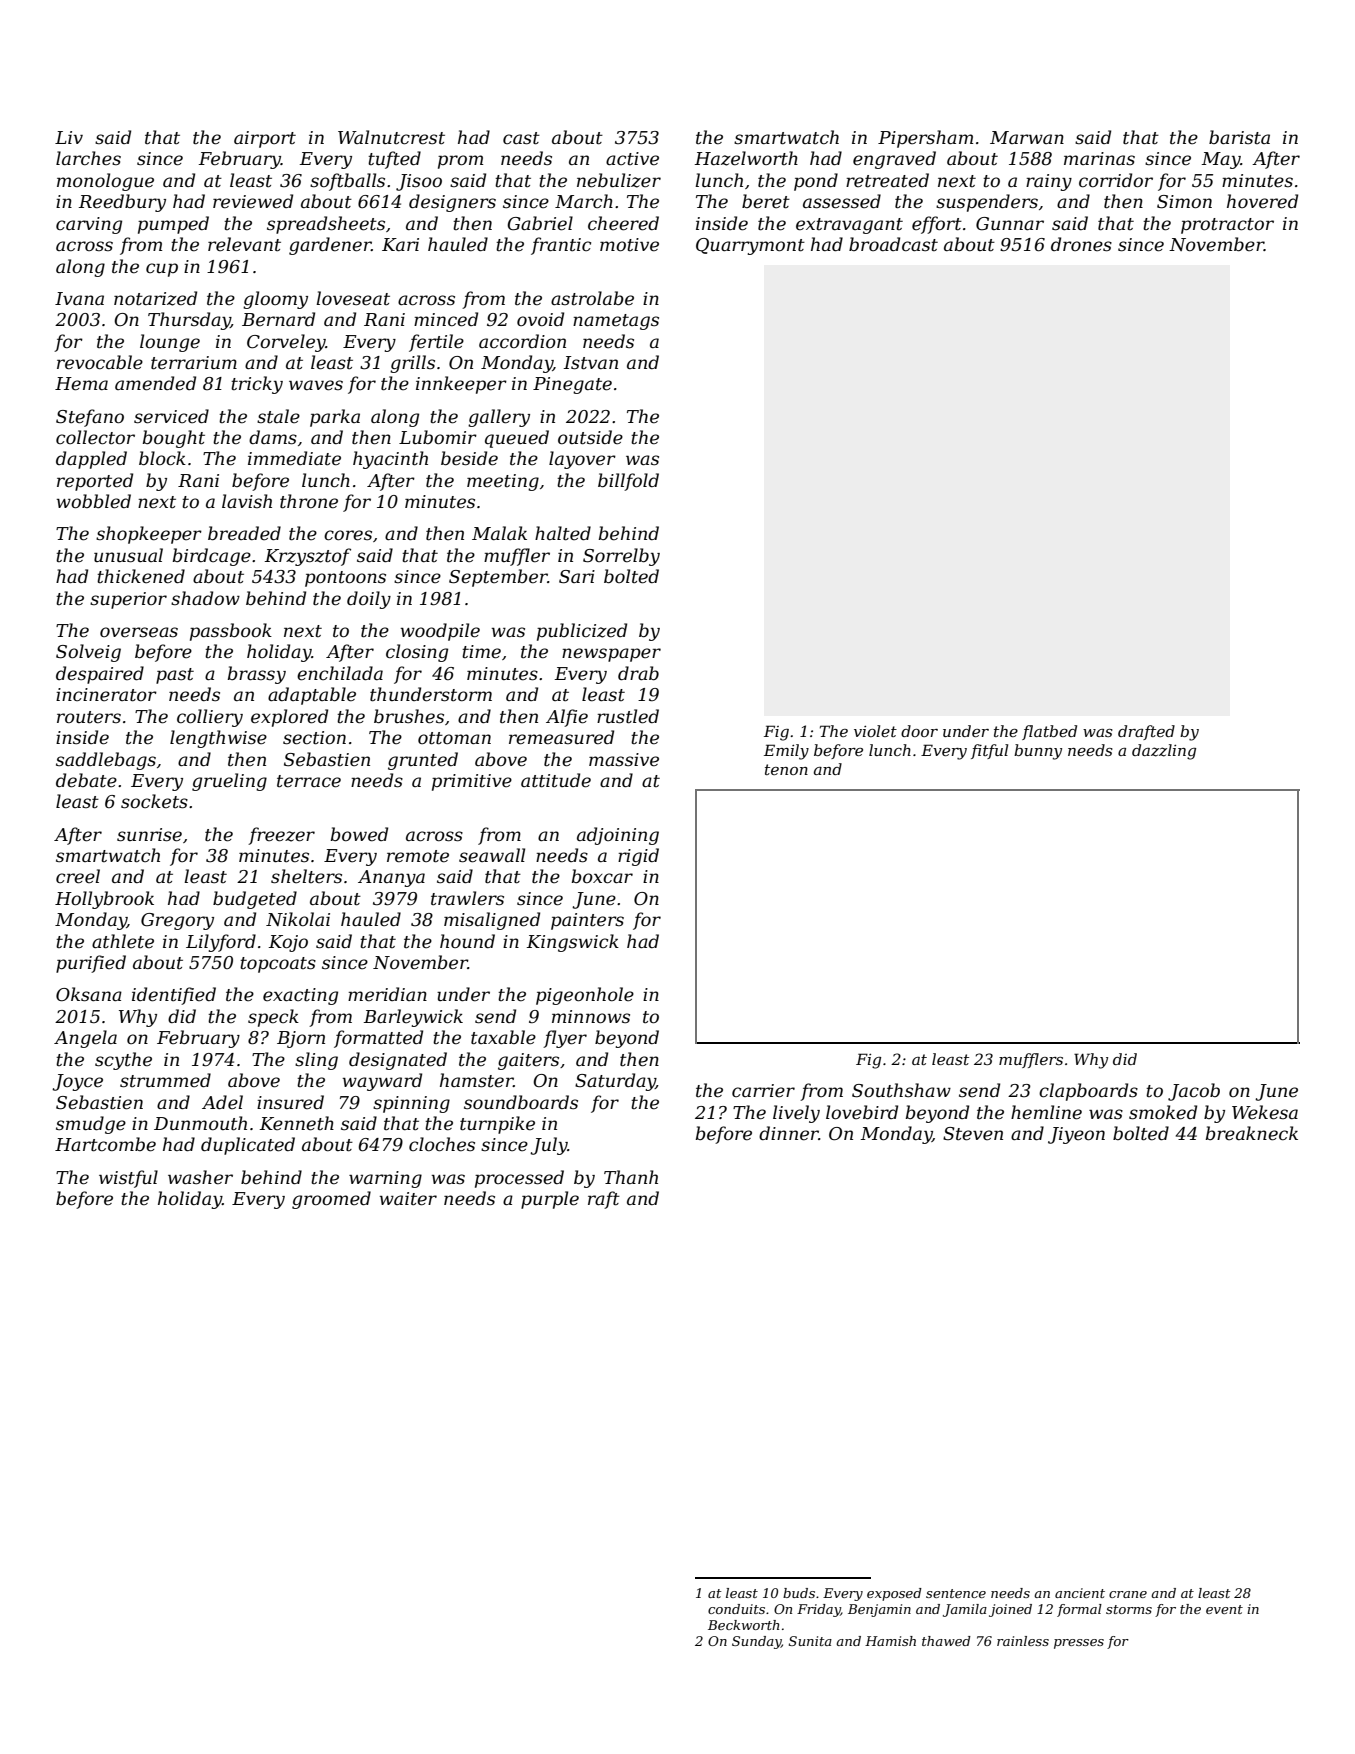  Describe the element at coordinates (522, 341) in the page. I see `accordion` at that location.
